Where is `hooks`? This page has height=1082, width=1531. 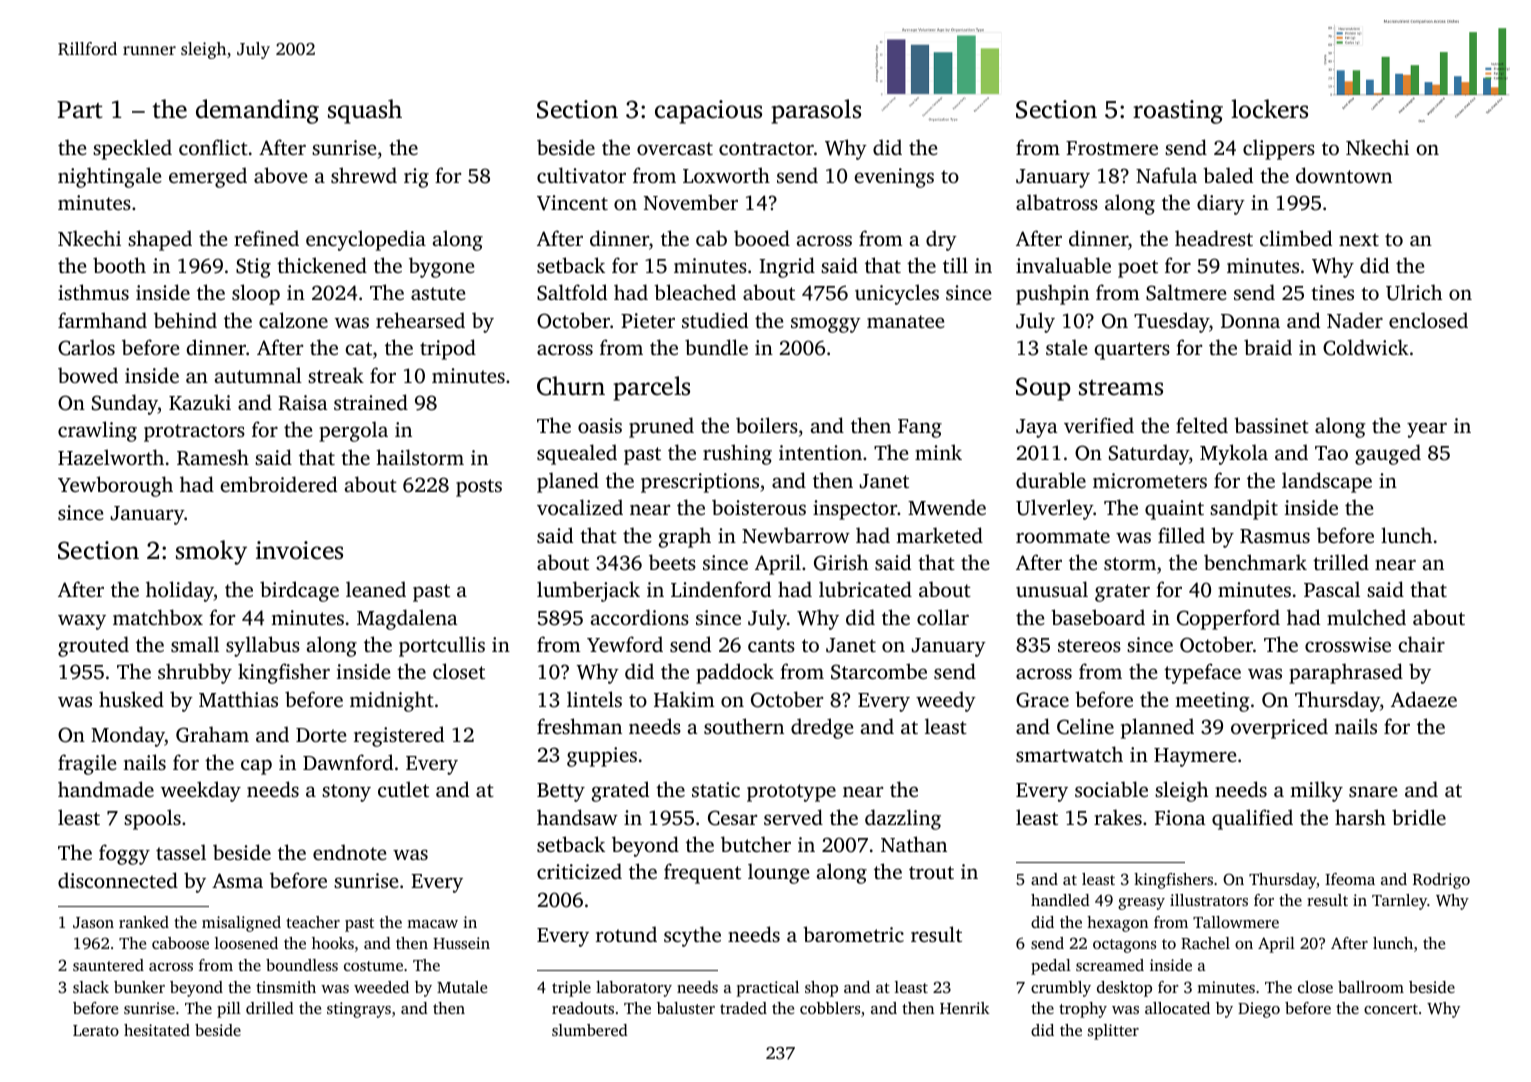
hooks is located at coordinates (333, 943).
